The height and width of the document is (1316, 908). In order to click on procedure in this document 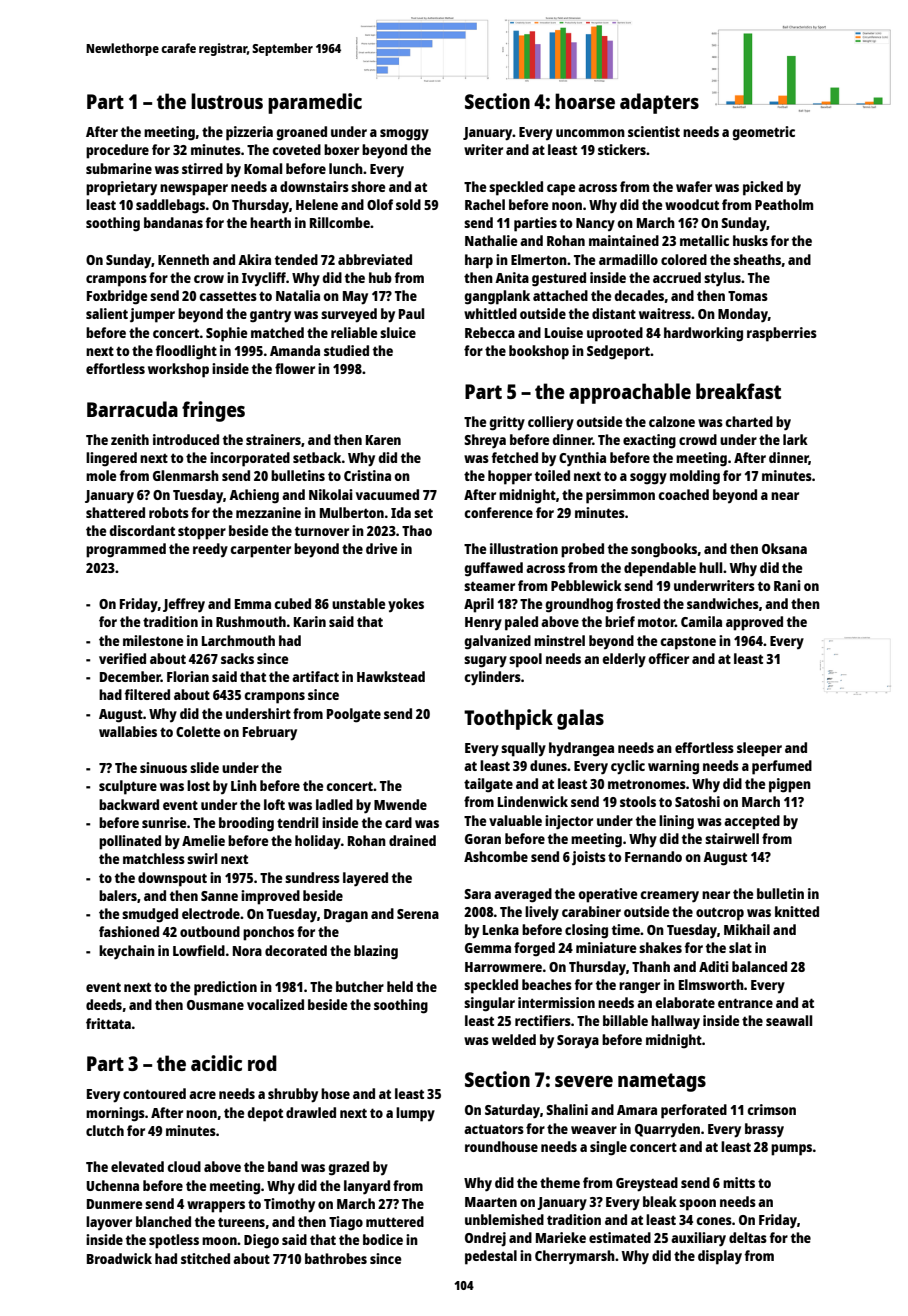, I will do `click(117, 151)`.
